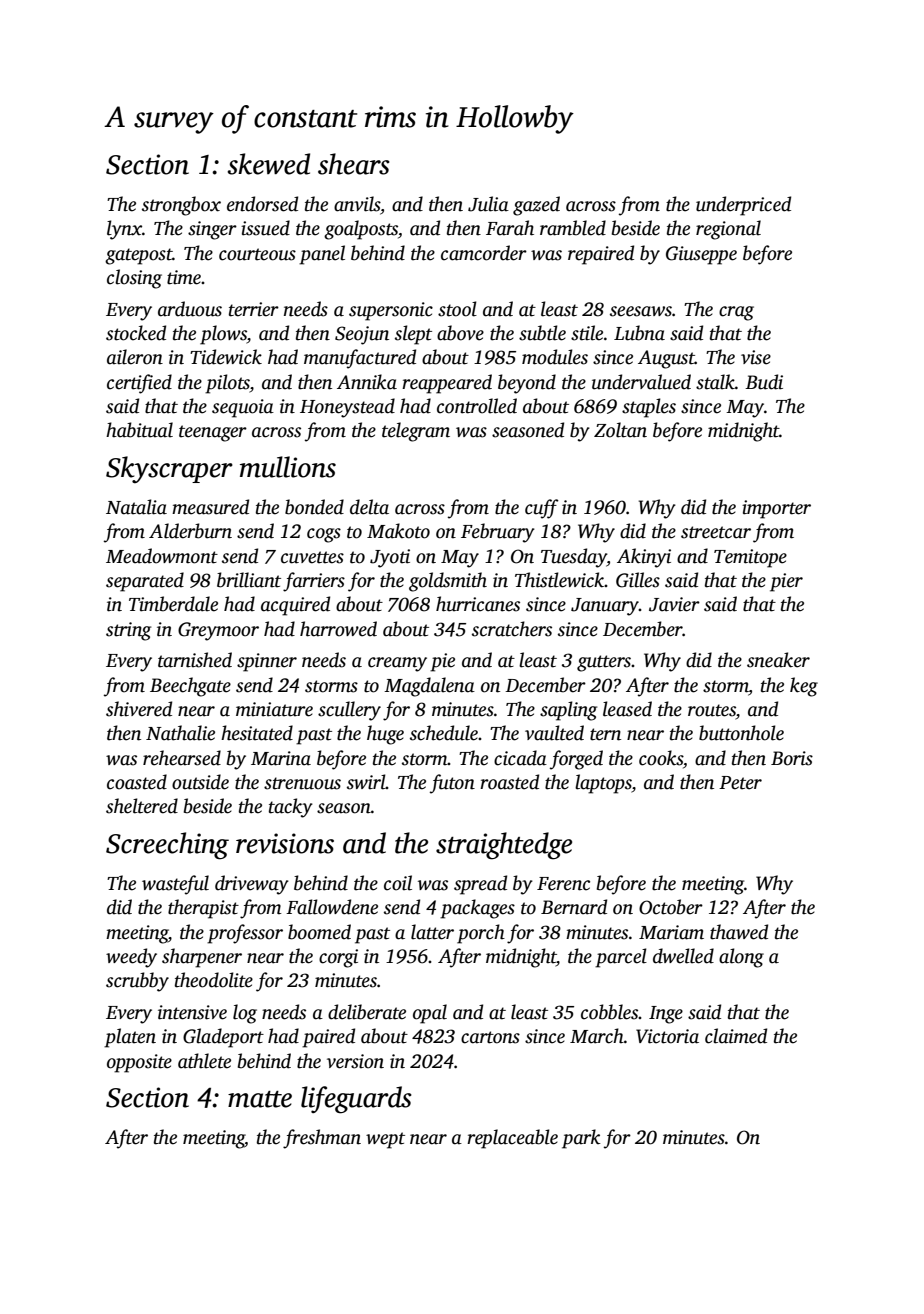 This screenshot has width=924, height=1314. I want to click on Fallowdene, so click(332, 907).
